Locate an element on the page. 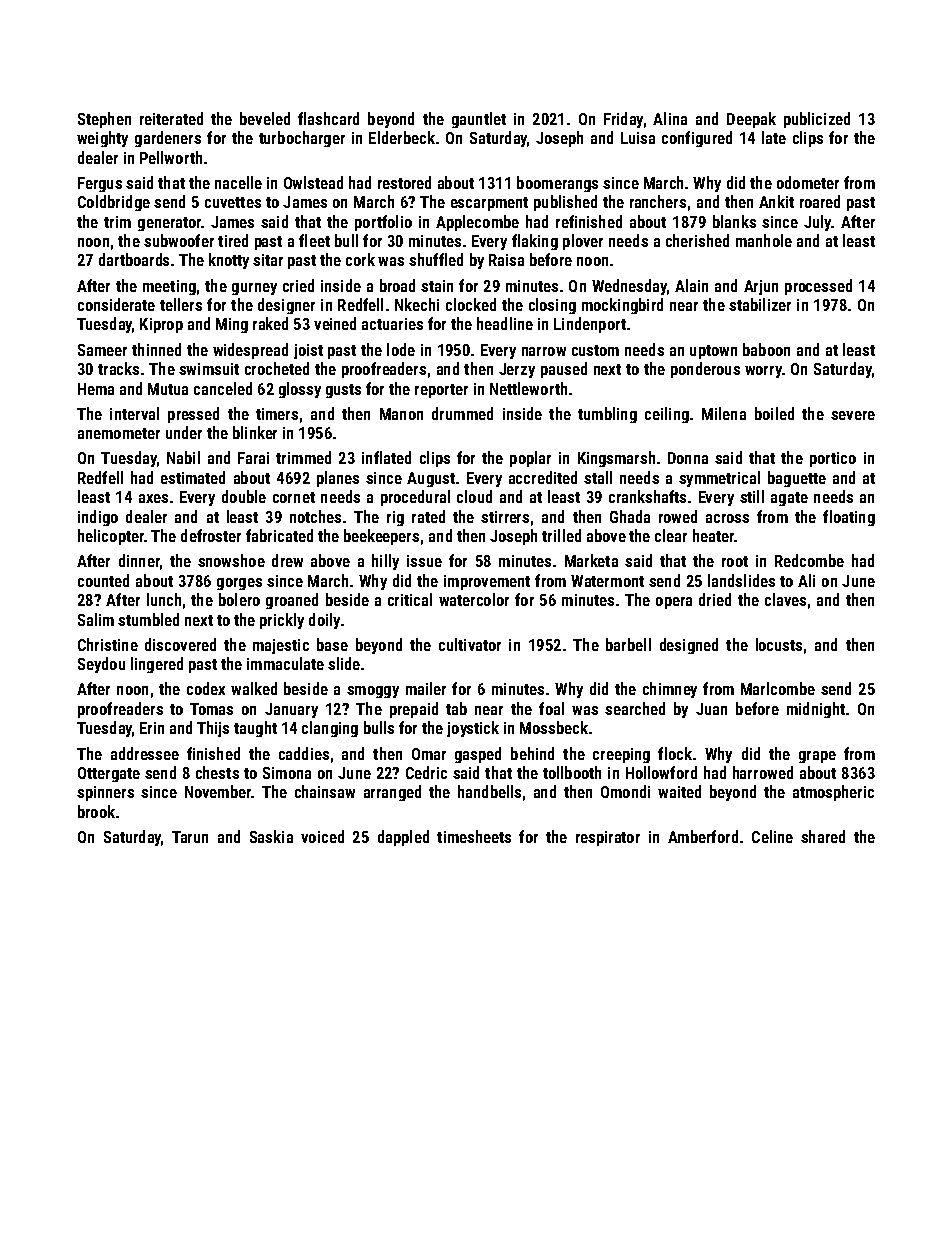  baguette is located at coordinates (797, 479).
